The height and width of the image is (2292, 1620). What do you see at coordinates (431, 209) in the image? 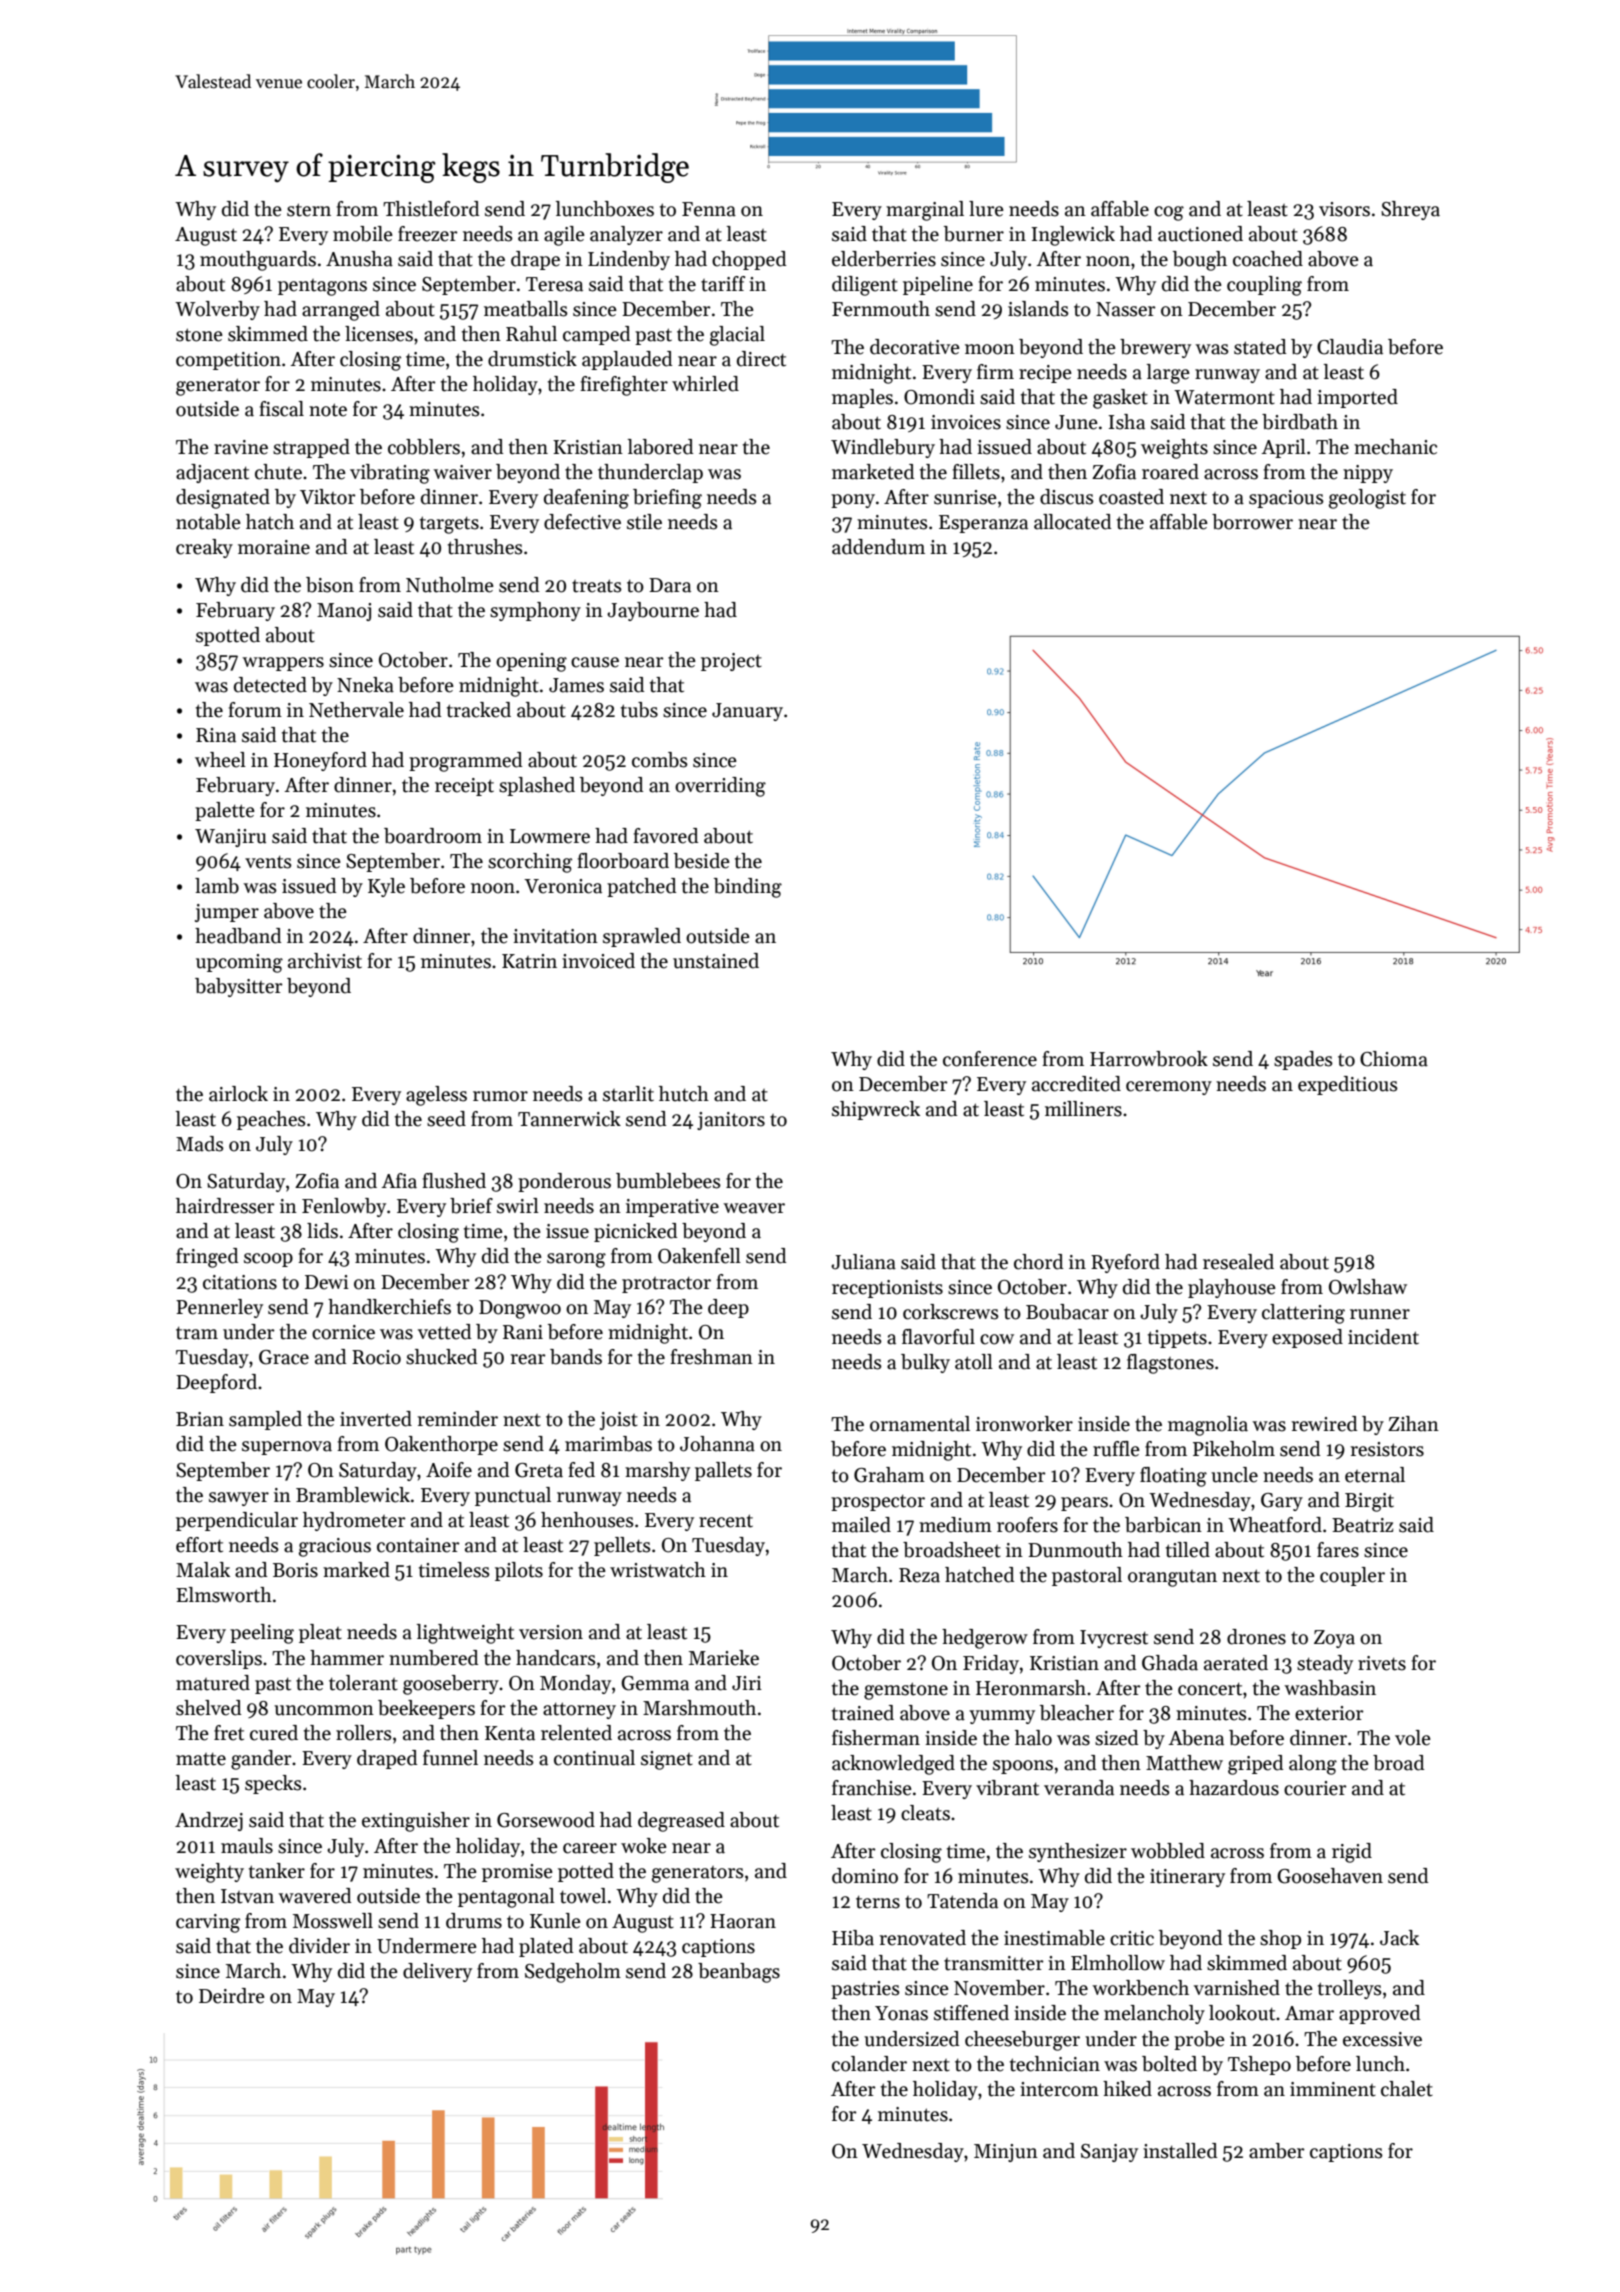
I see `Thistleford` at bounding box center [431, 209].
